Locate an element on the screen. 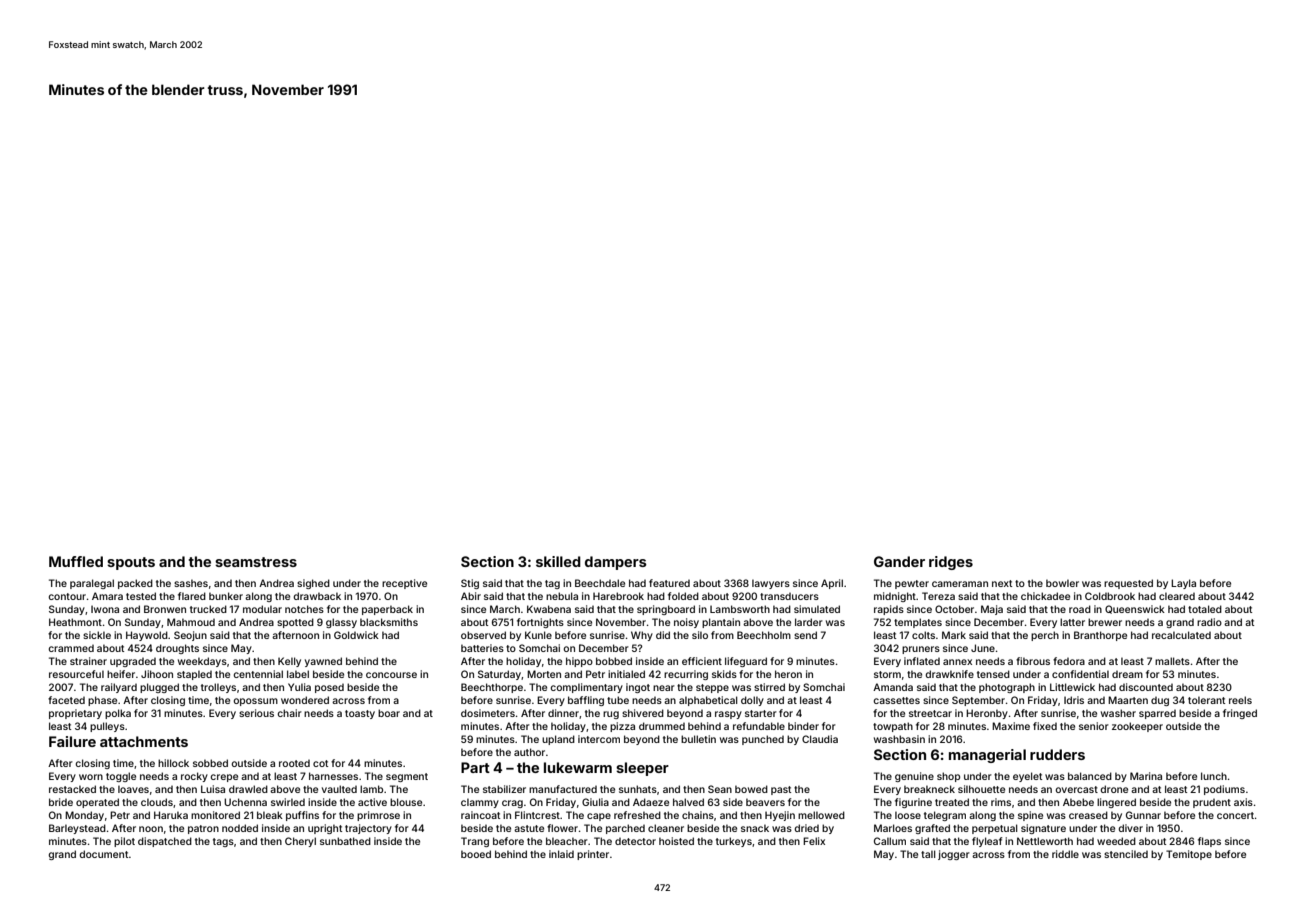 Image resolution: width=1308 pixels, height=924 pixels. Maxime is located at coordinates (1011, 726).
